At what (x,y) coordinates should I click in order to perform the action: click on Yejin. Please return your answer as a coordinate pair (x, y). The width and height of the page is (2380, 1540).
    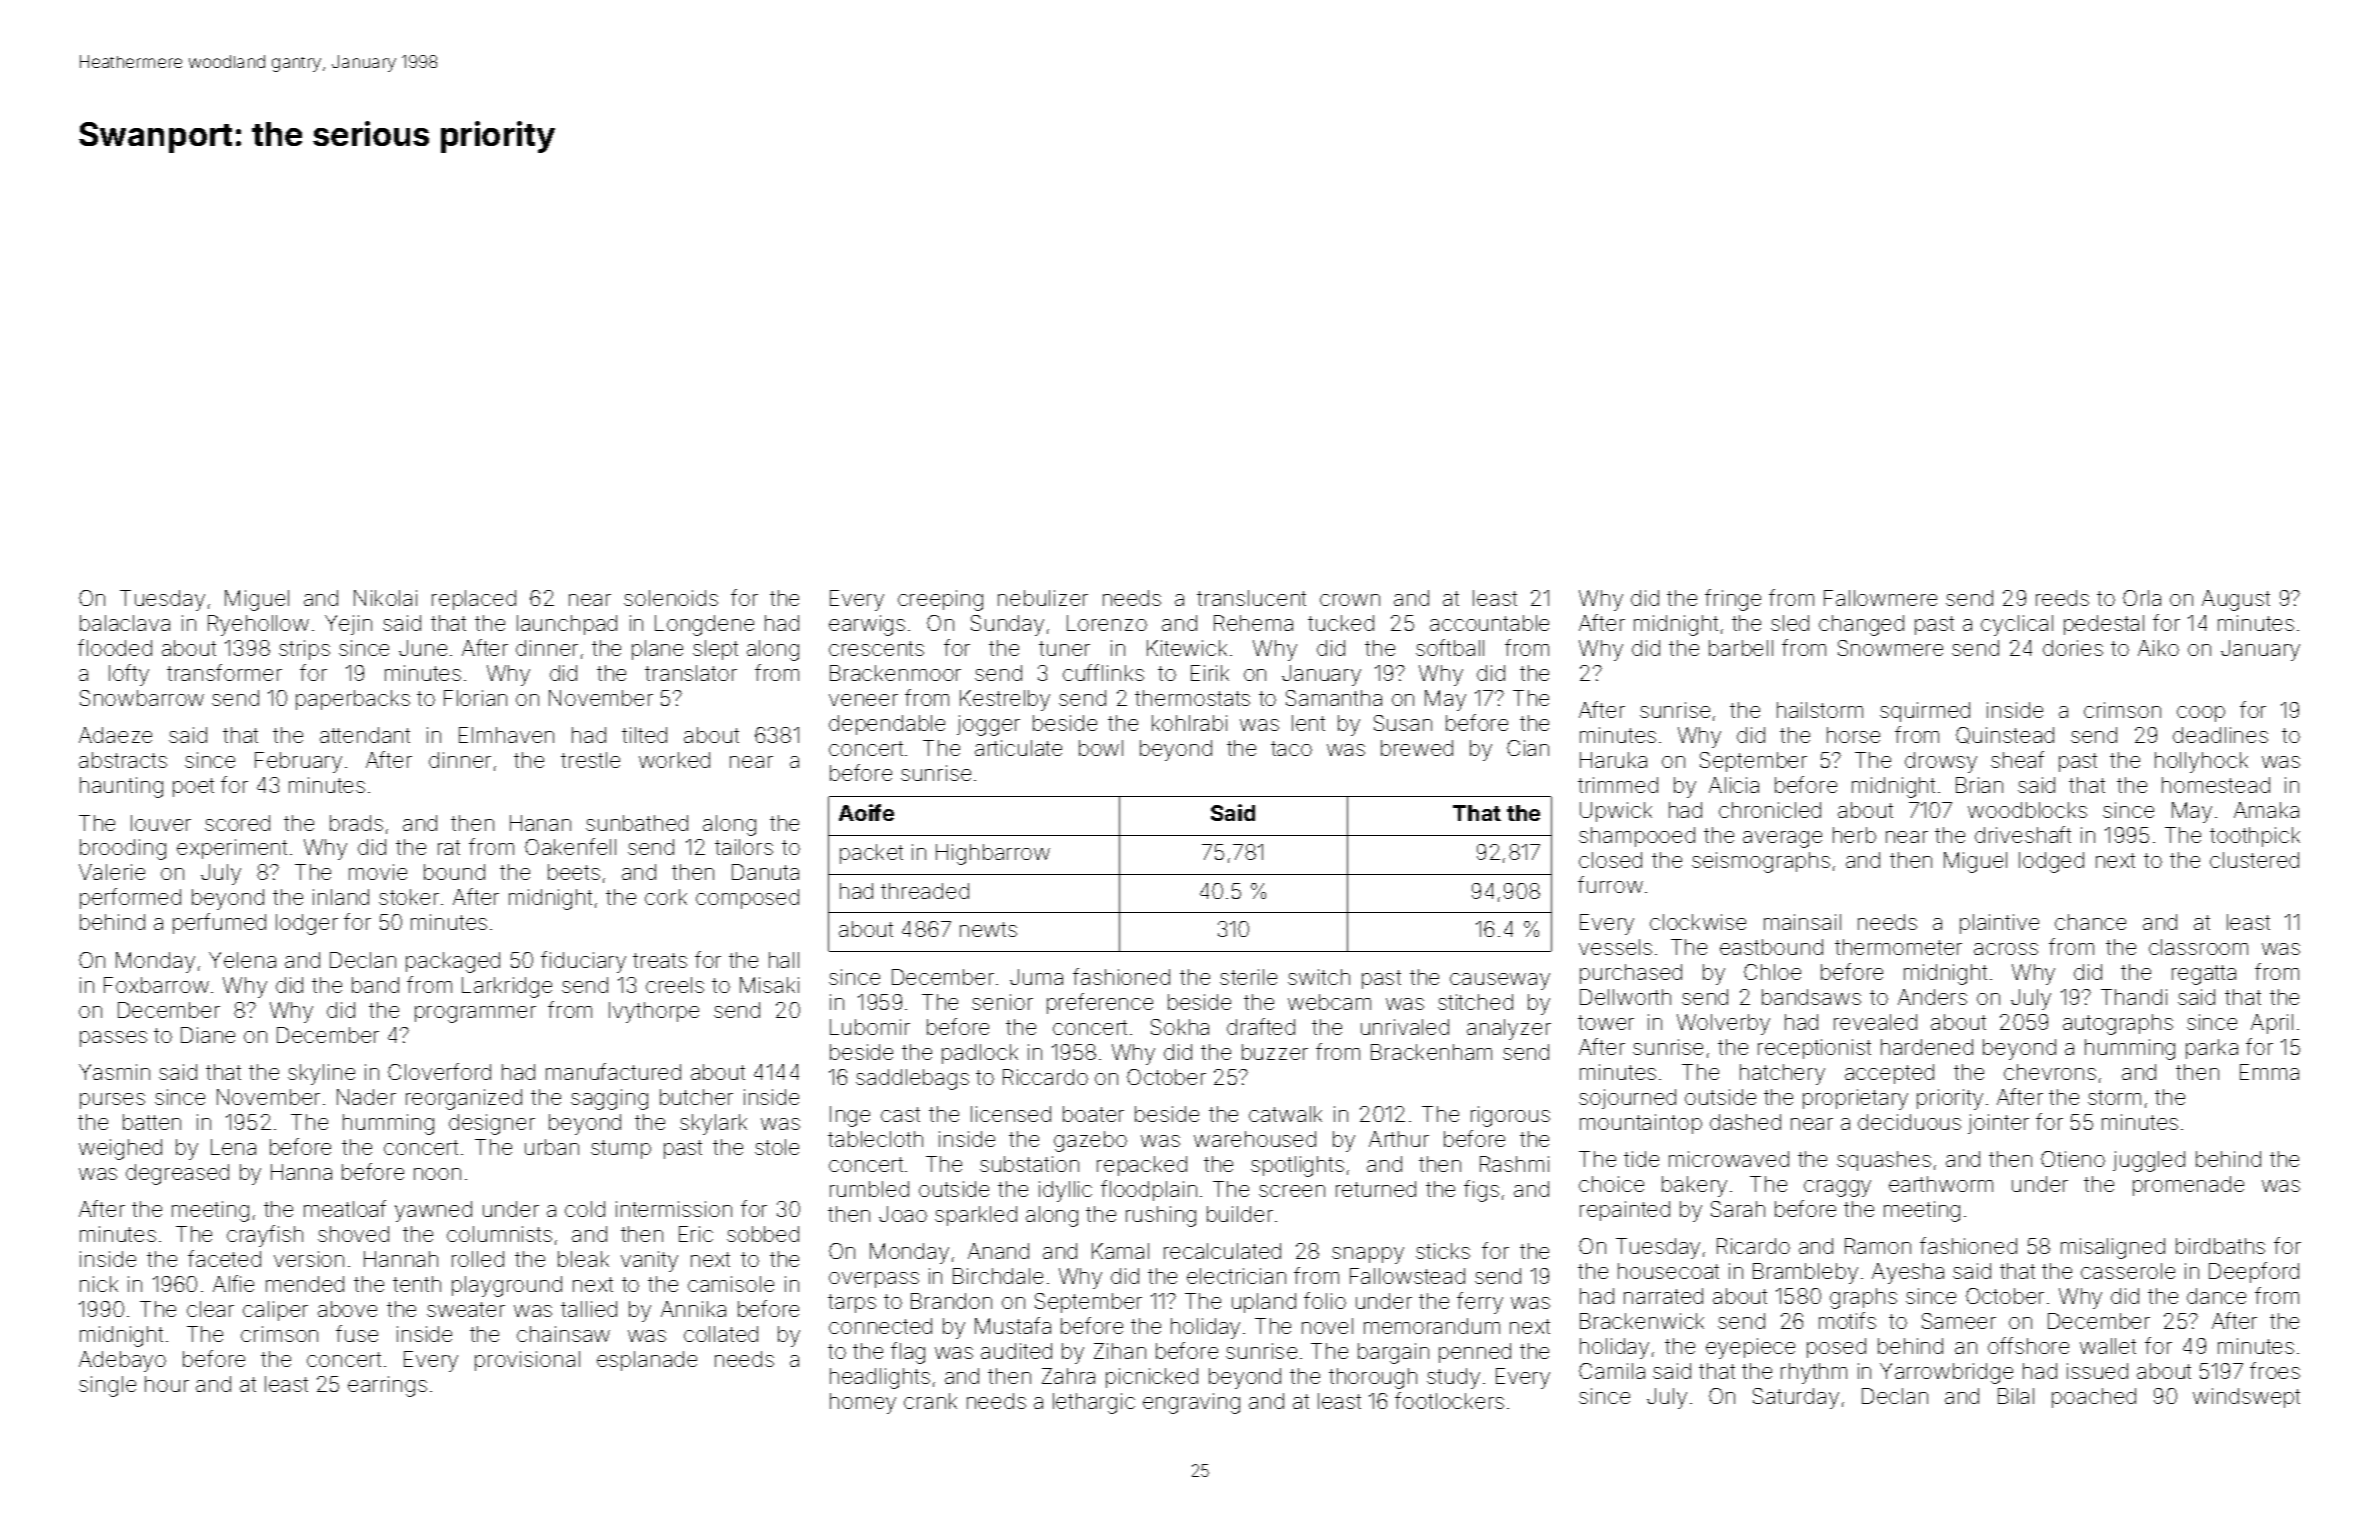
    Looking at the image, I should click on (348, 625).
